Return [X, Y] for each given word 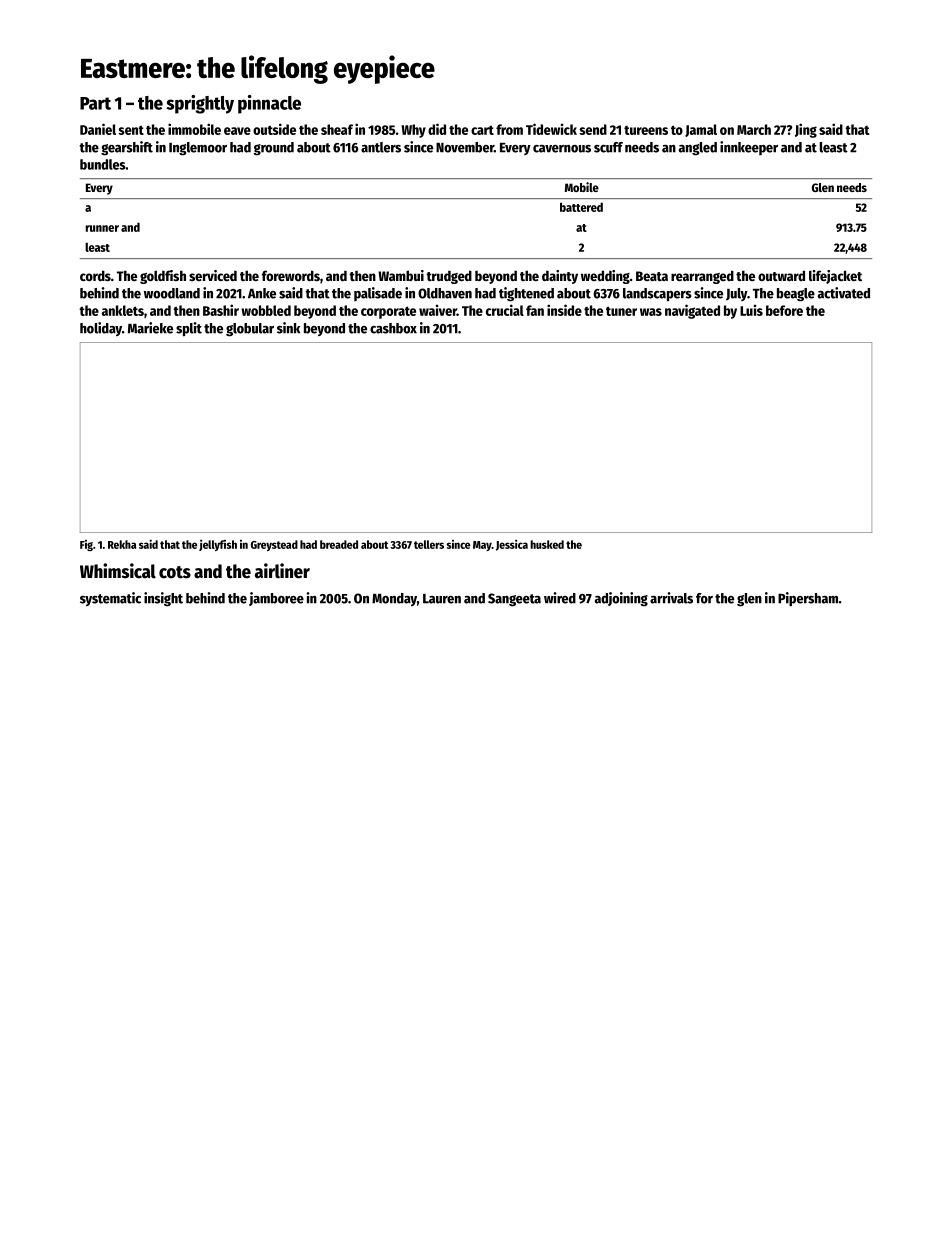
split [189, 329]
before [784, 310]
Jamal [701, 130]
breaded [339, 544]
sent [131, 130]
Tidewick [551, 129]
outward [781, 275]
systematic [110, 599]
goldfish [163, 277]
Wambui [401, 275]
